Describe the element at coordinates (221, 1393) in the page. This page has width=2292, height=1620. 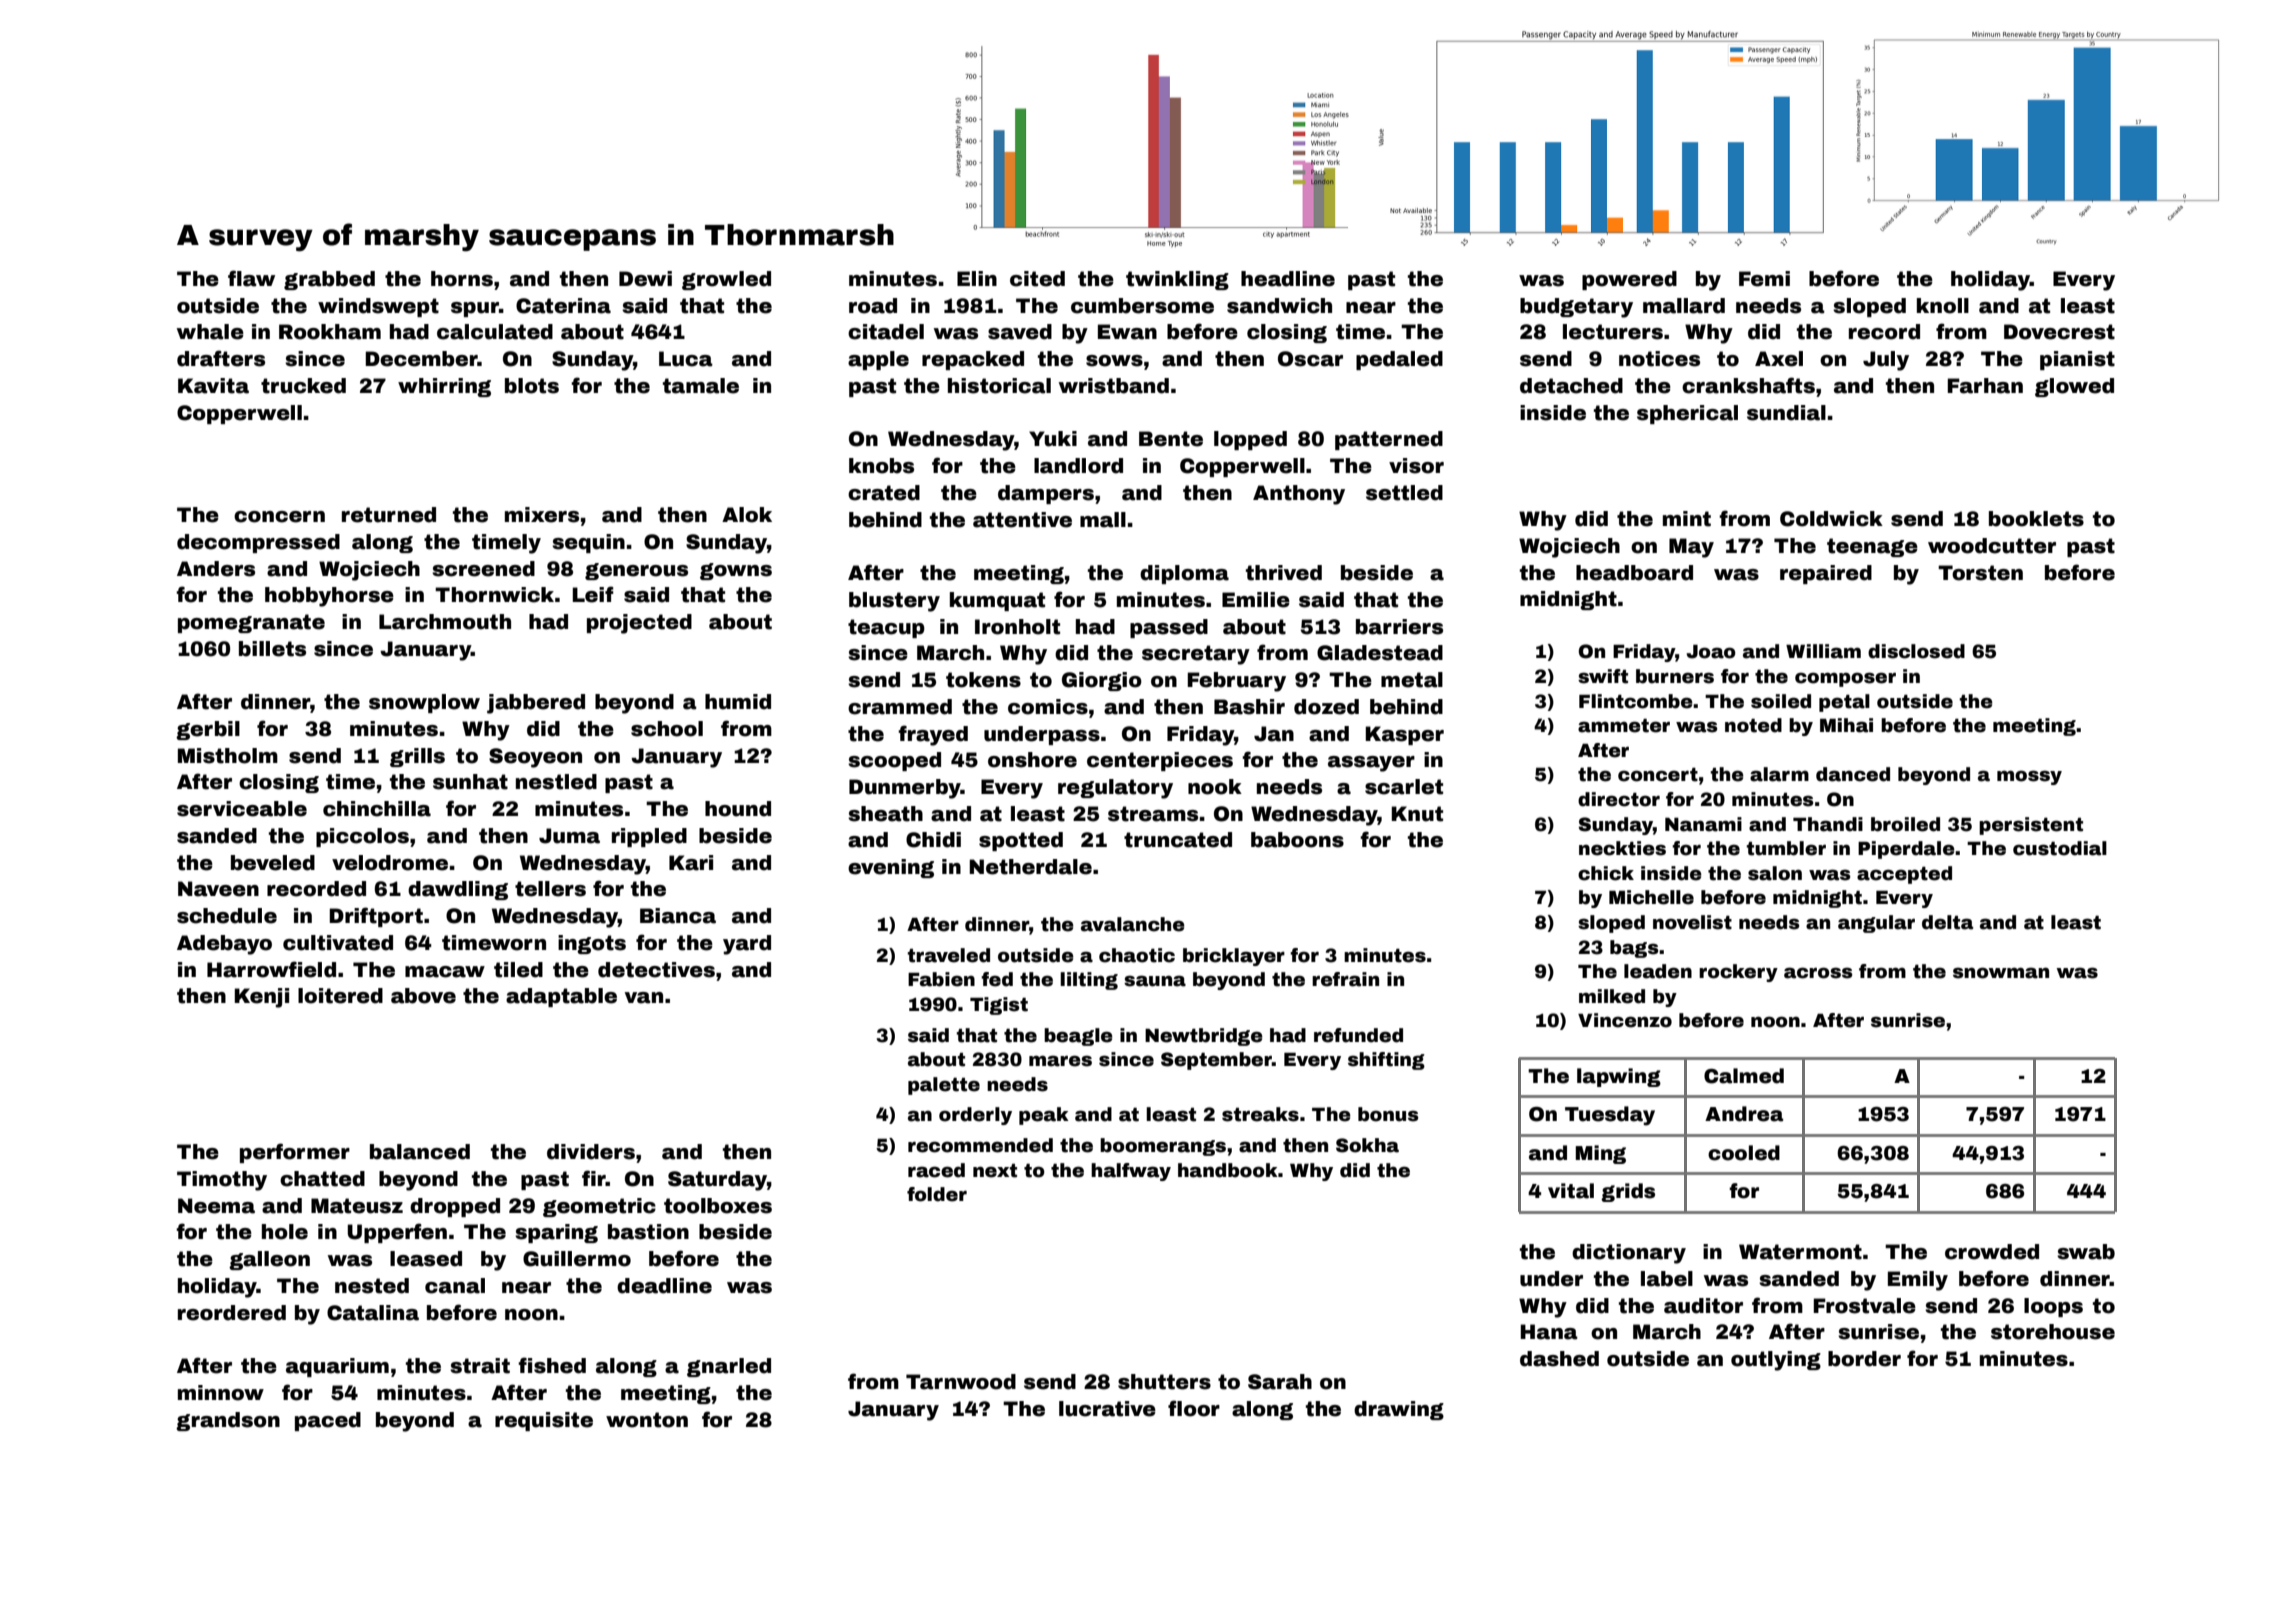
I see `minnow` at that location.
